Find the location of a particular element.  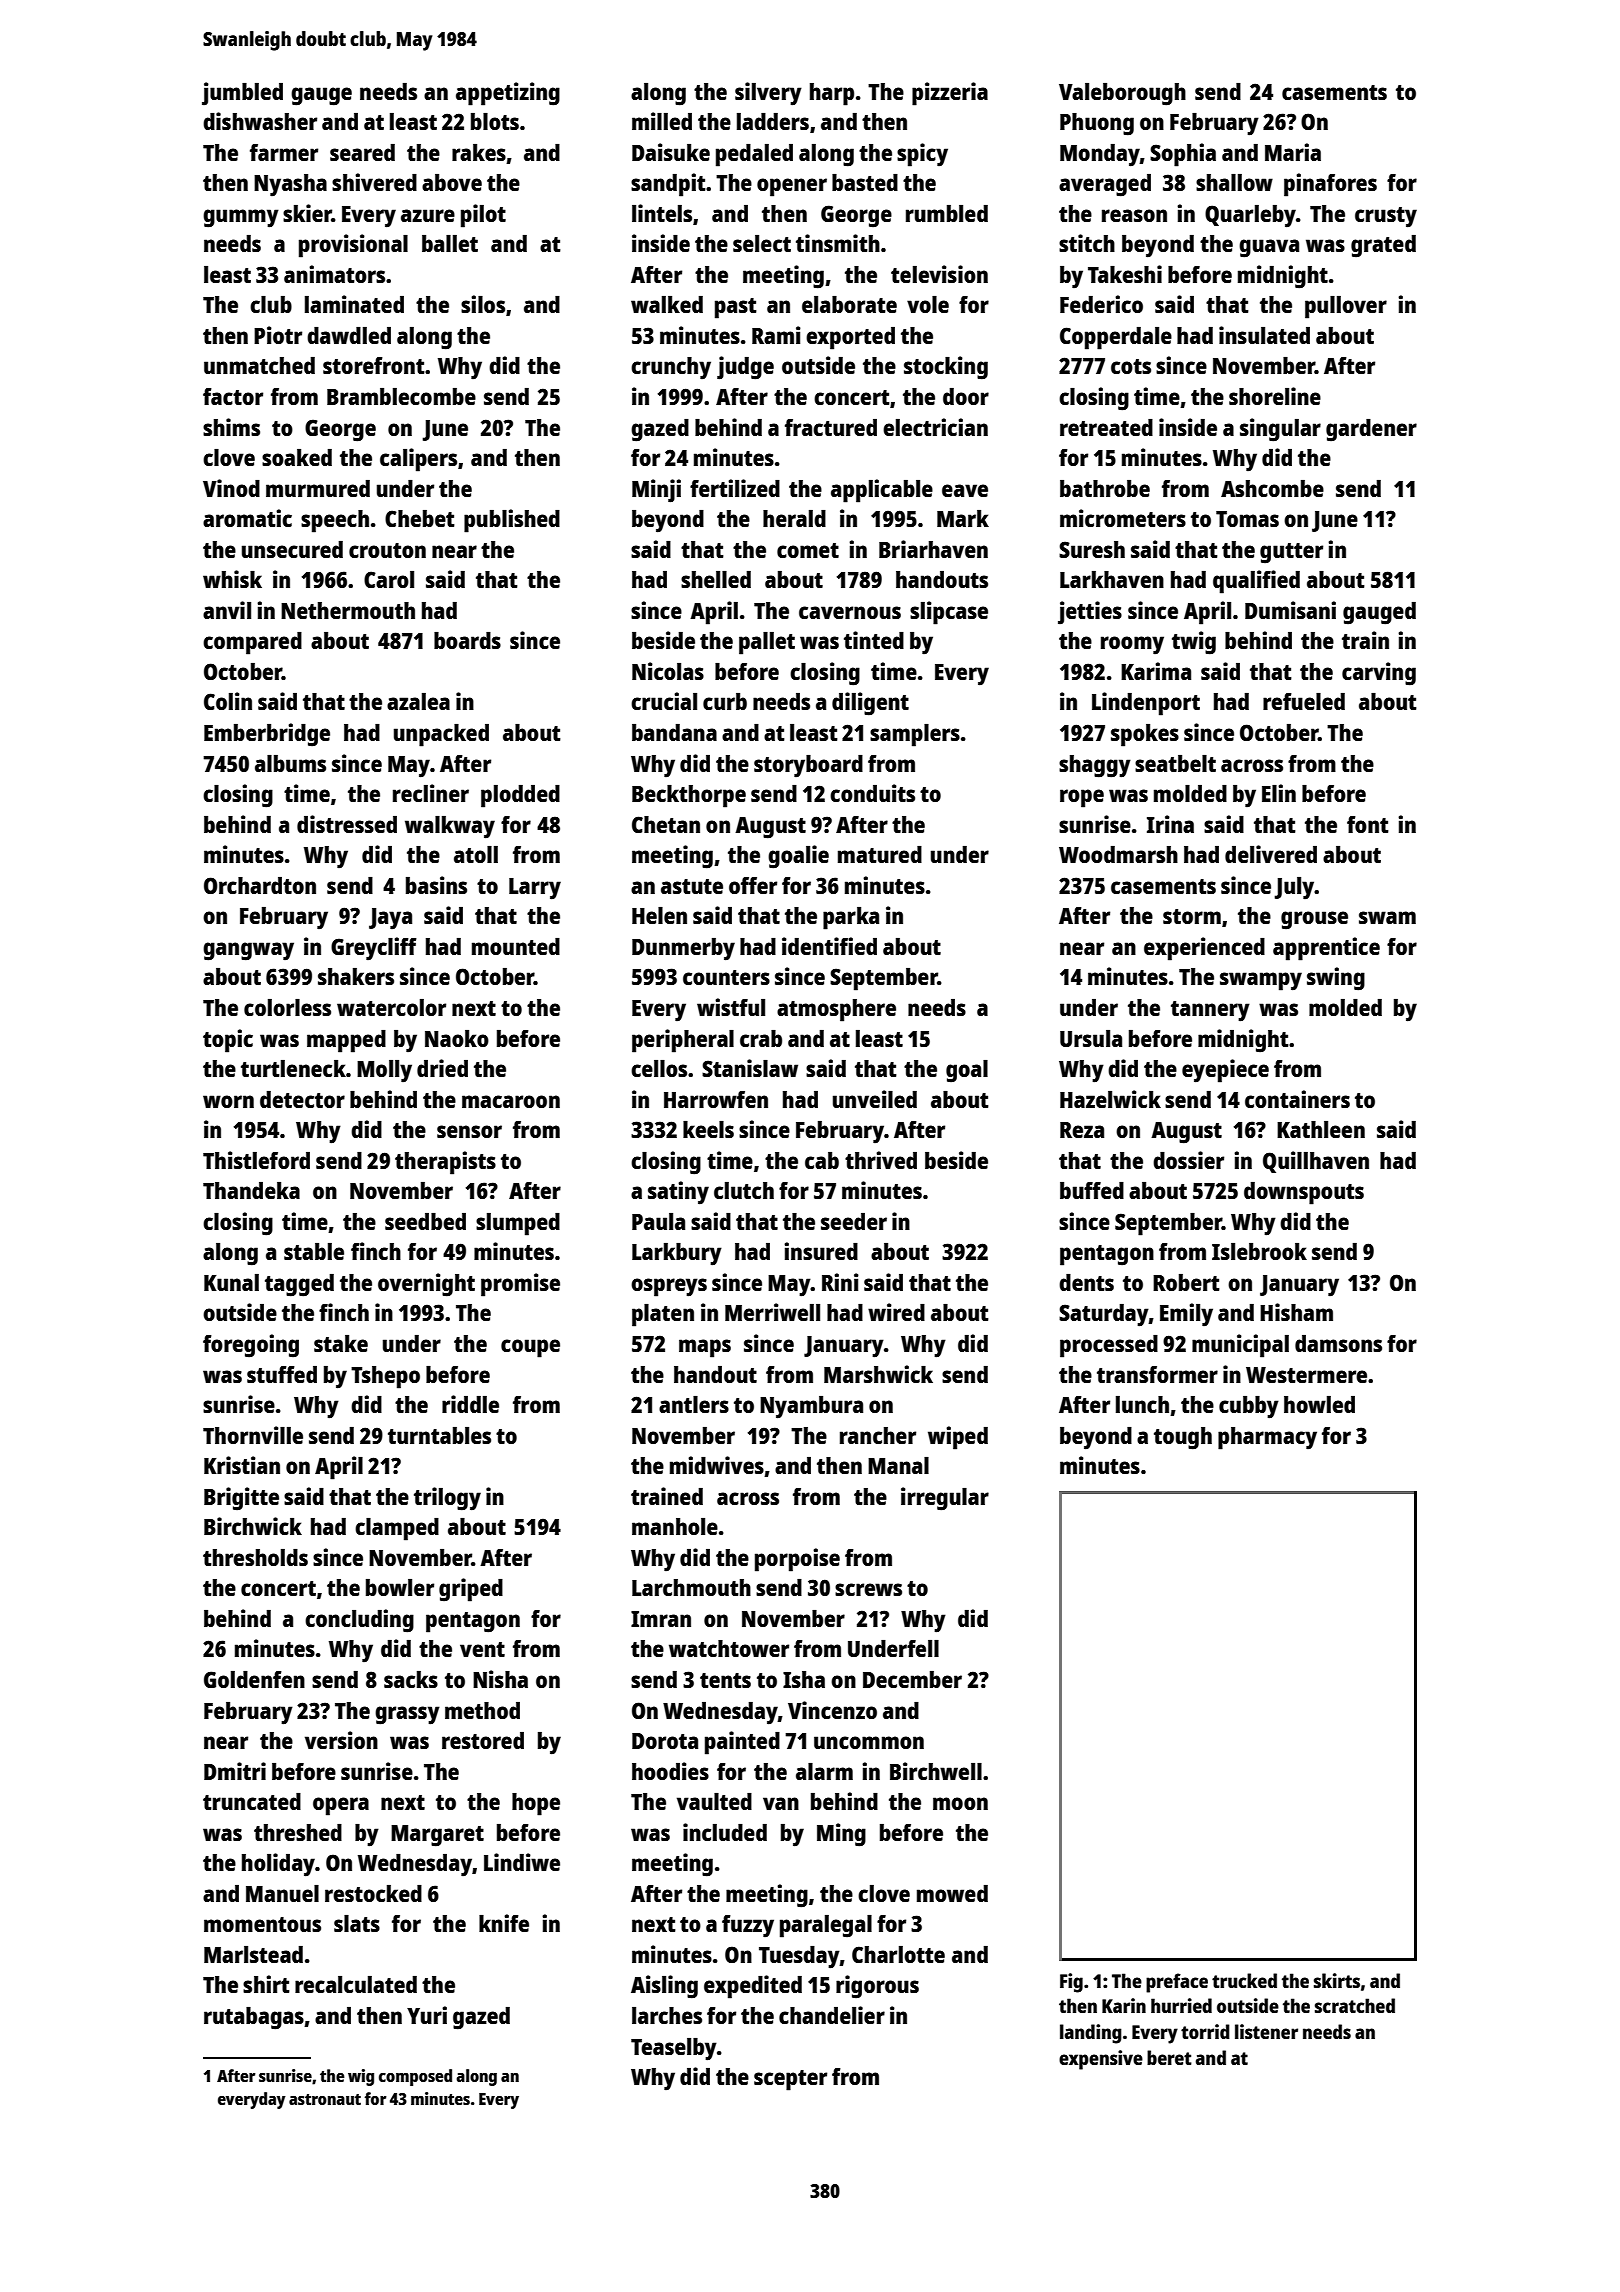

composed is located at coordinates (415, 2077).
